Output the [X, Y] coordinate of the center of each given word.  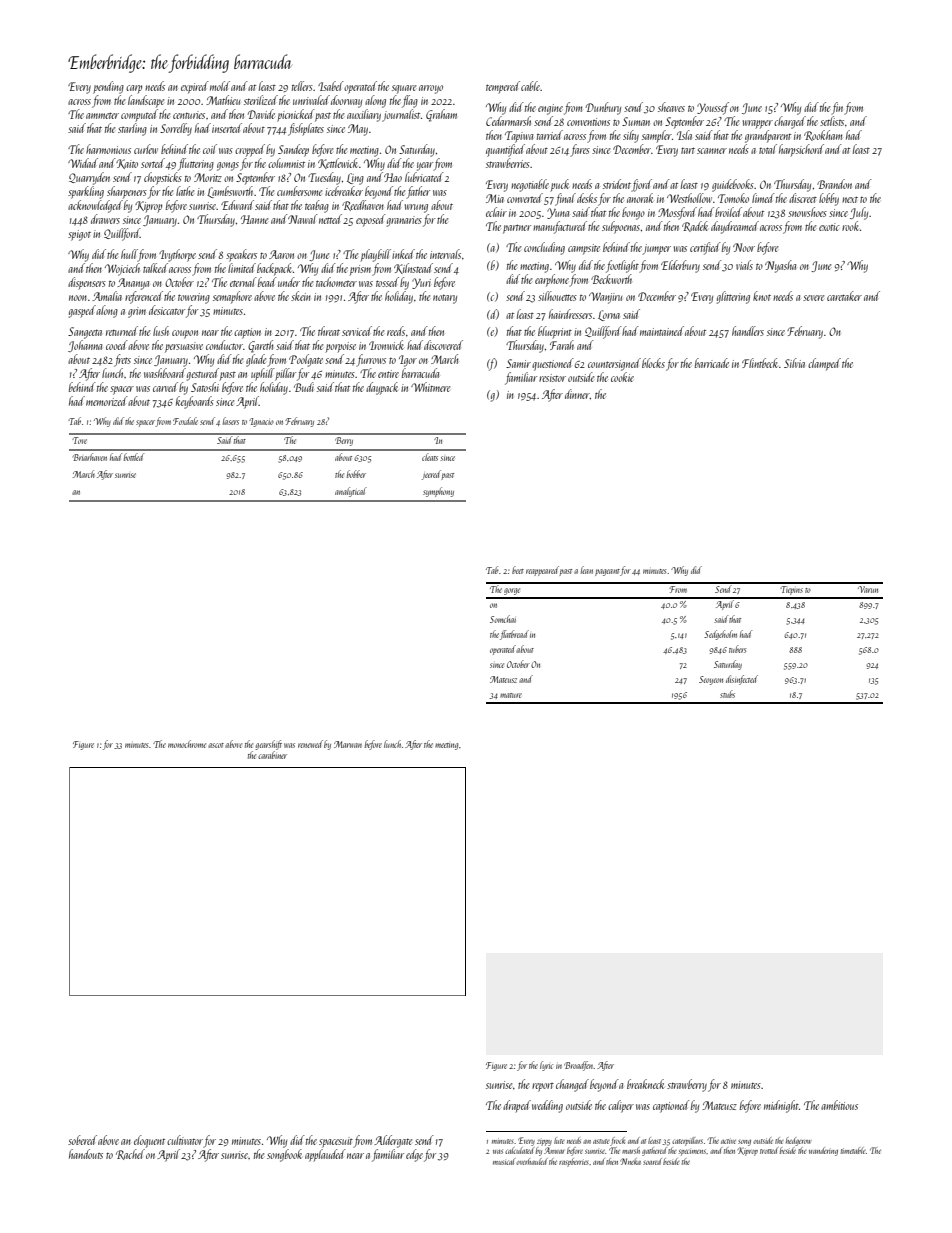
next [850, 199]
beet [518, 570]
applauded [325, 1155]
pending [108, 87]
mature [511, 695]
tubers [738, 649]
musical [505, 1161]
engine [550, 109]
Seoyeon [711, 680]
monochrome [187, 744]
